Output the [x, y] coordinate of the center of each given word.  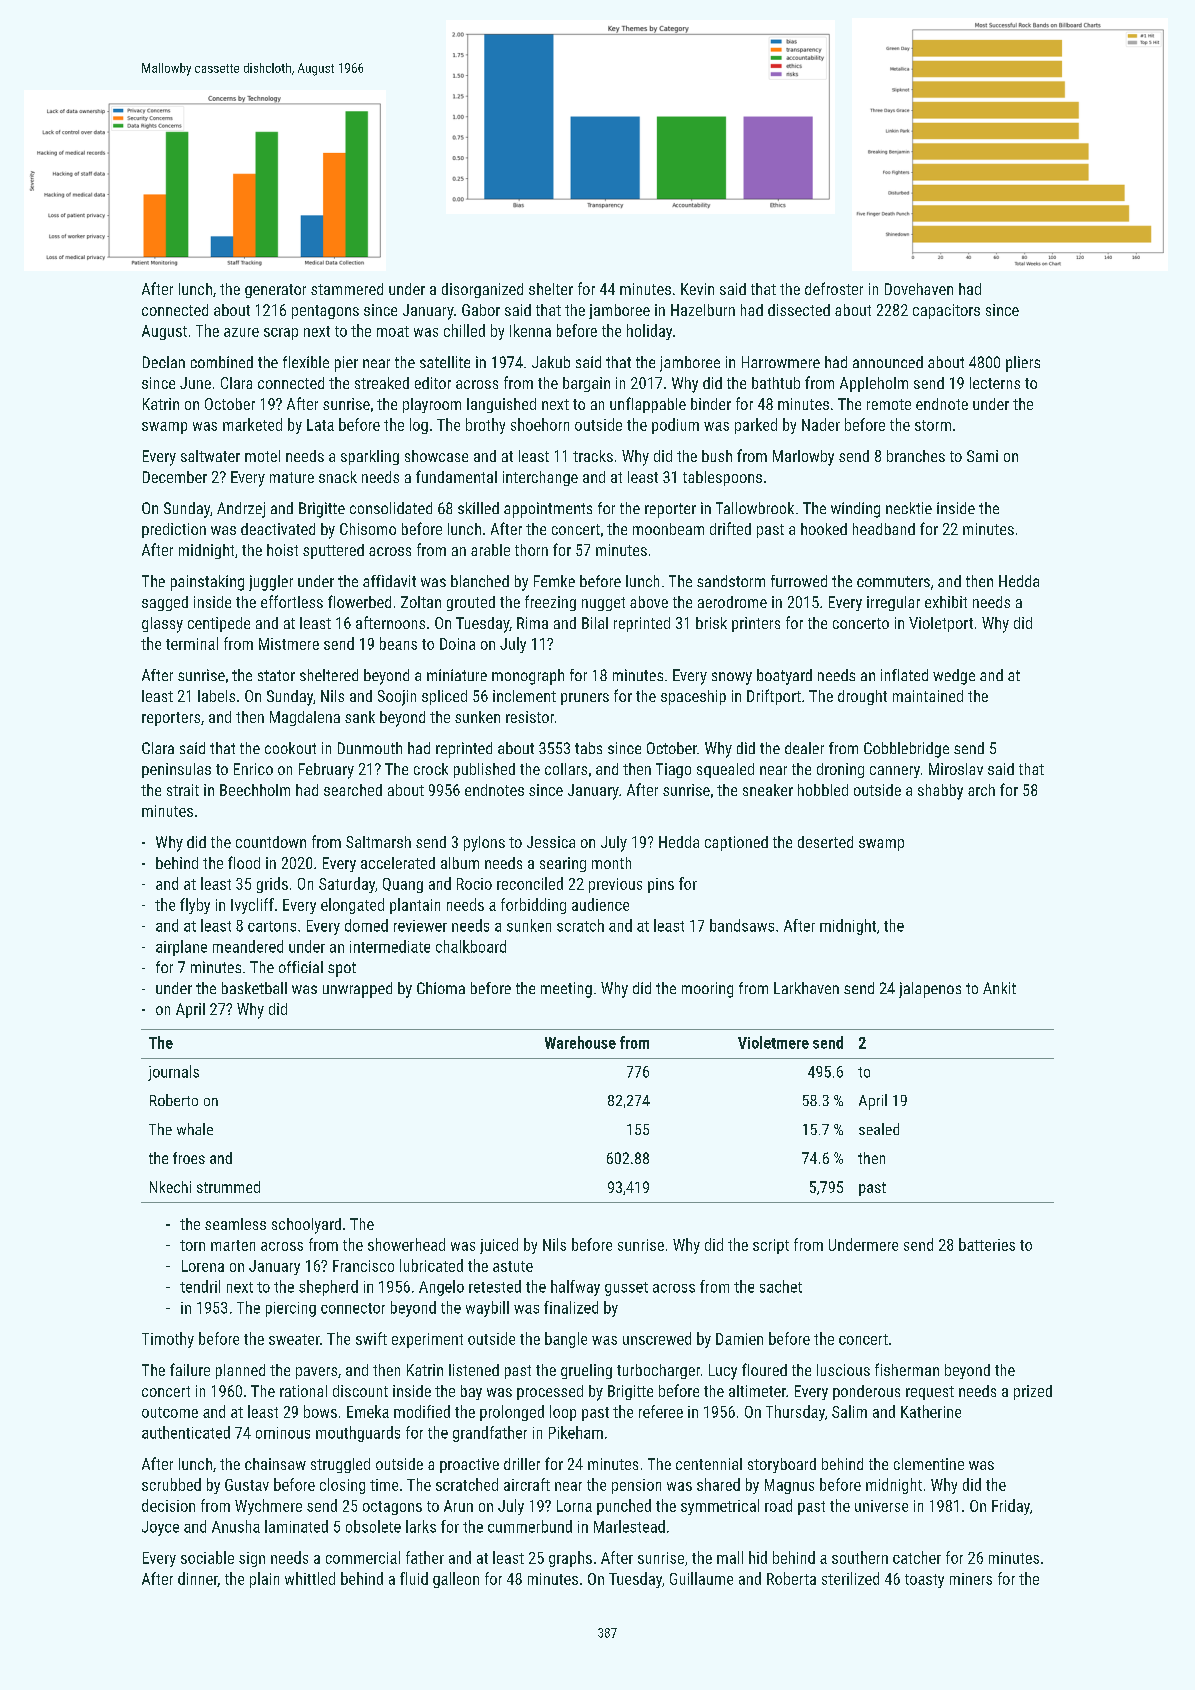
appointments [548, 510]
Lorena [203, 1266]
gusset [626, 1289]
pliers [1023, 364]
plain [264, 1580]
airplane [181, 948]
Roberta [791, 1578]
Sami [982, 456]
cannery [895, 772]
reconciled [530, 883]
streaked [382, 383]
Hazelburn [703, 310]
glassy [162, 625]
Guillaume [701, 1578]
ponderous [866, 1392]
